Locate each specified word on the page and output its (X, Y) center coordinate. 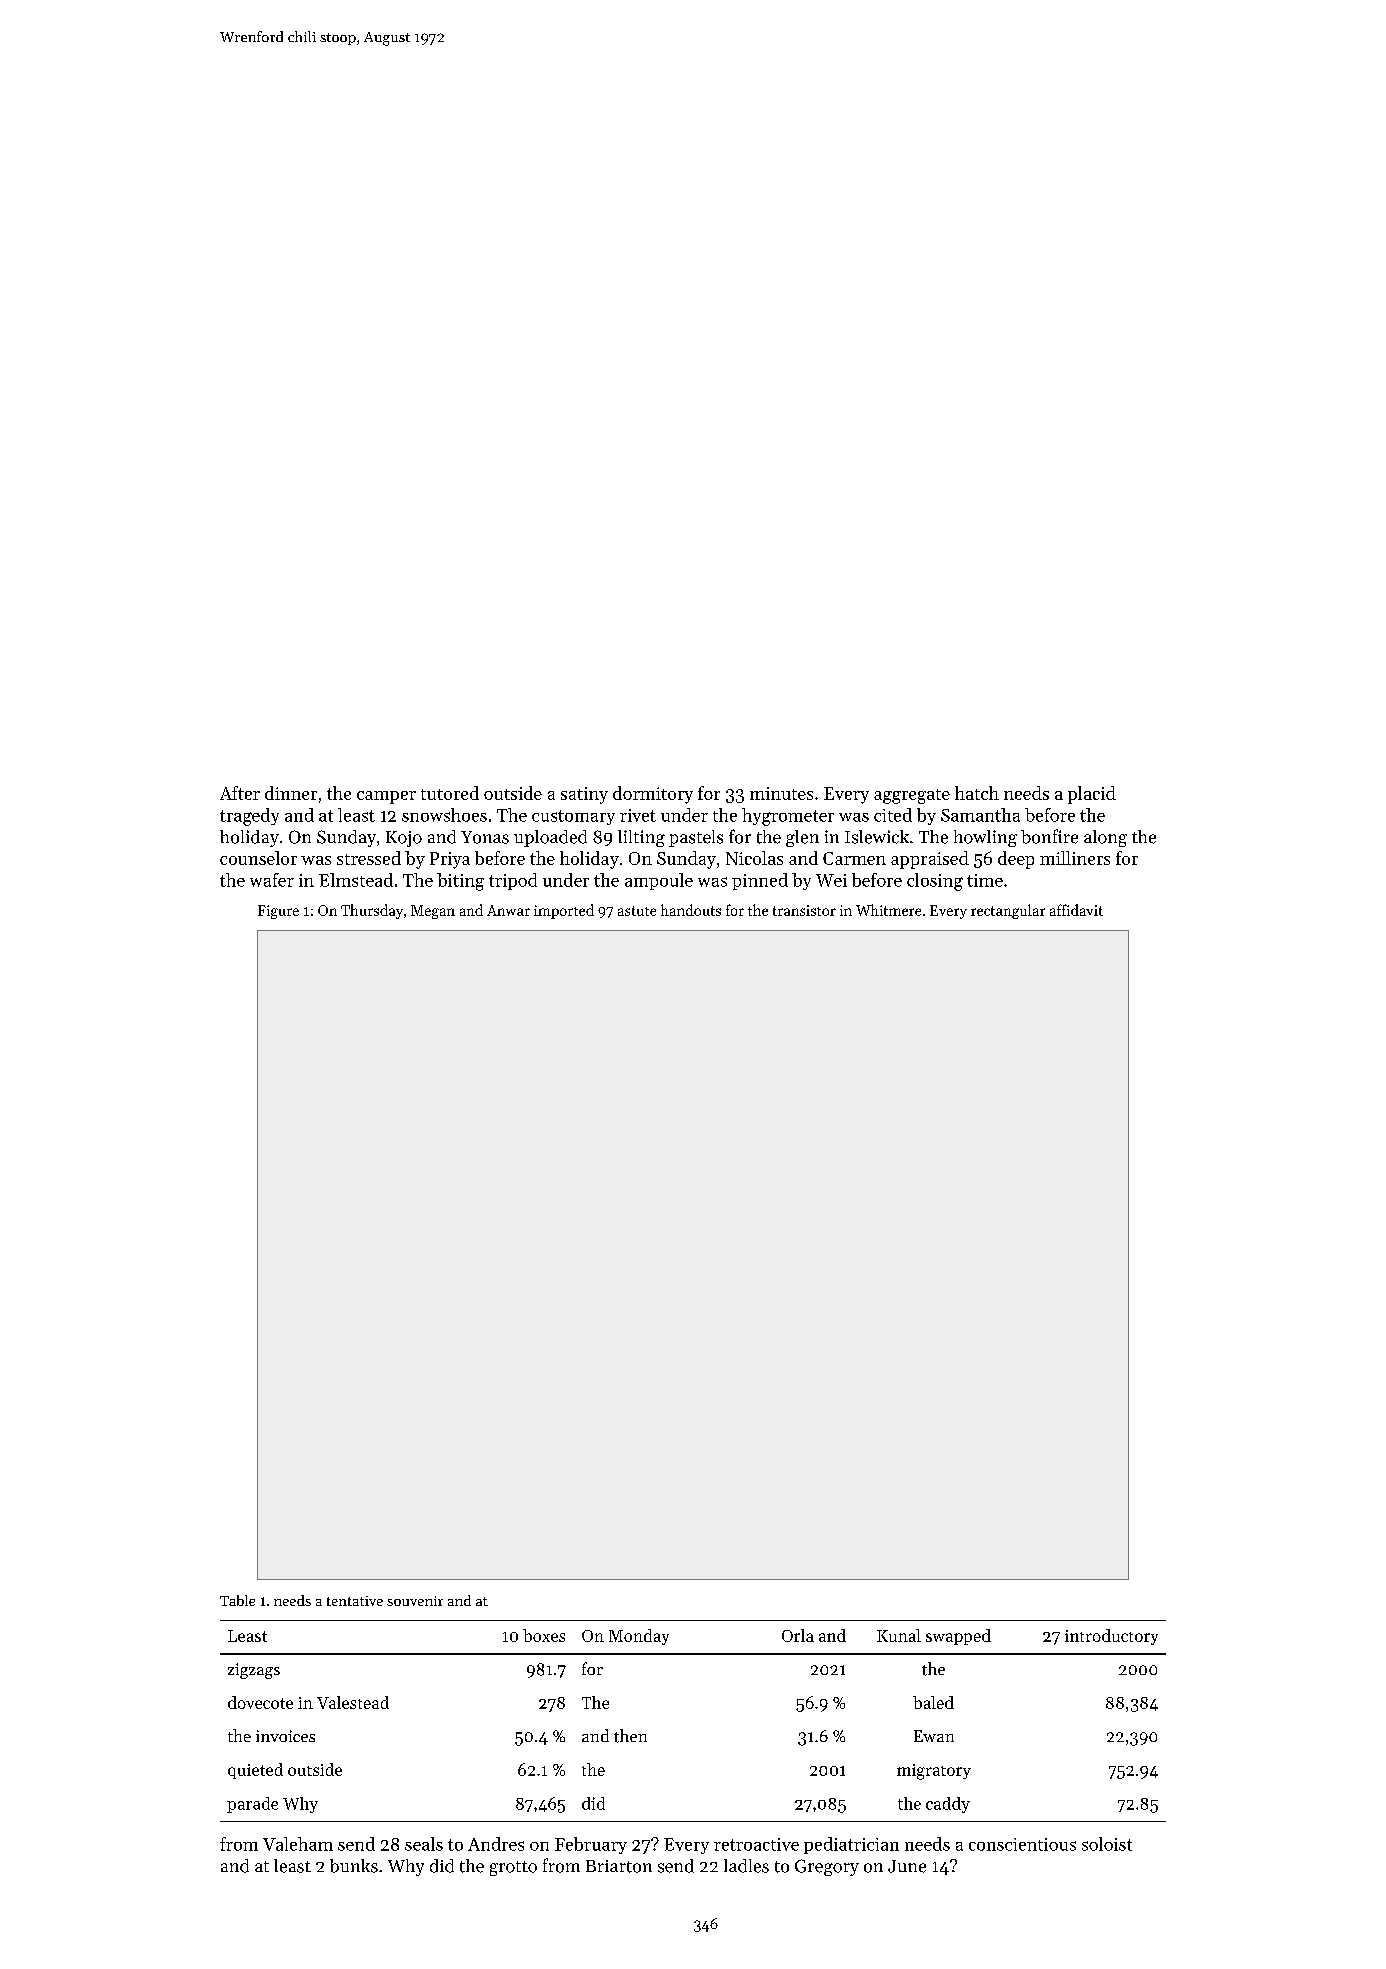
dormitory (653, 795)
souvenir (415, 1601)
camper (386, 797)
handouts (691, 910)
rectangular (1008, 911)
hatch (977, 793)
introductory (1111, 1637)
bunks (354, 1866)
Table (237, 1600)
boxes (544, 1635)
